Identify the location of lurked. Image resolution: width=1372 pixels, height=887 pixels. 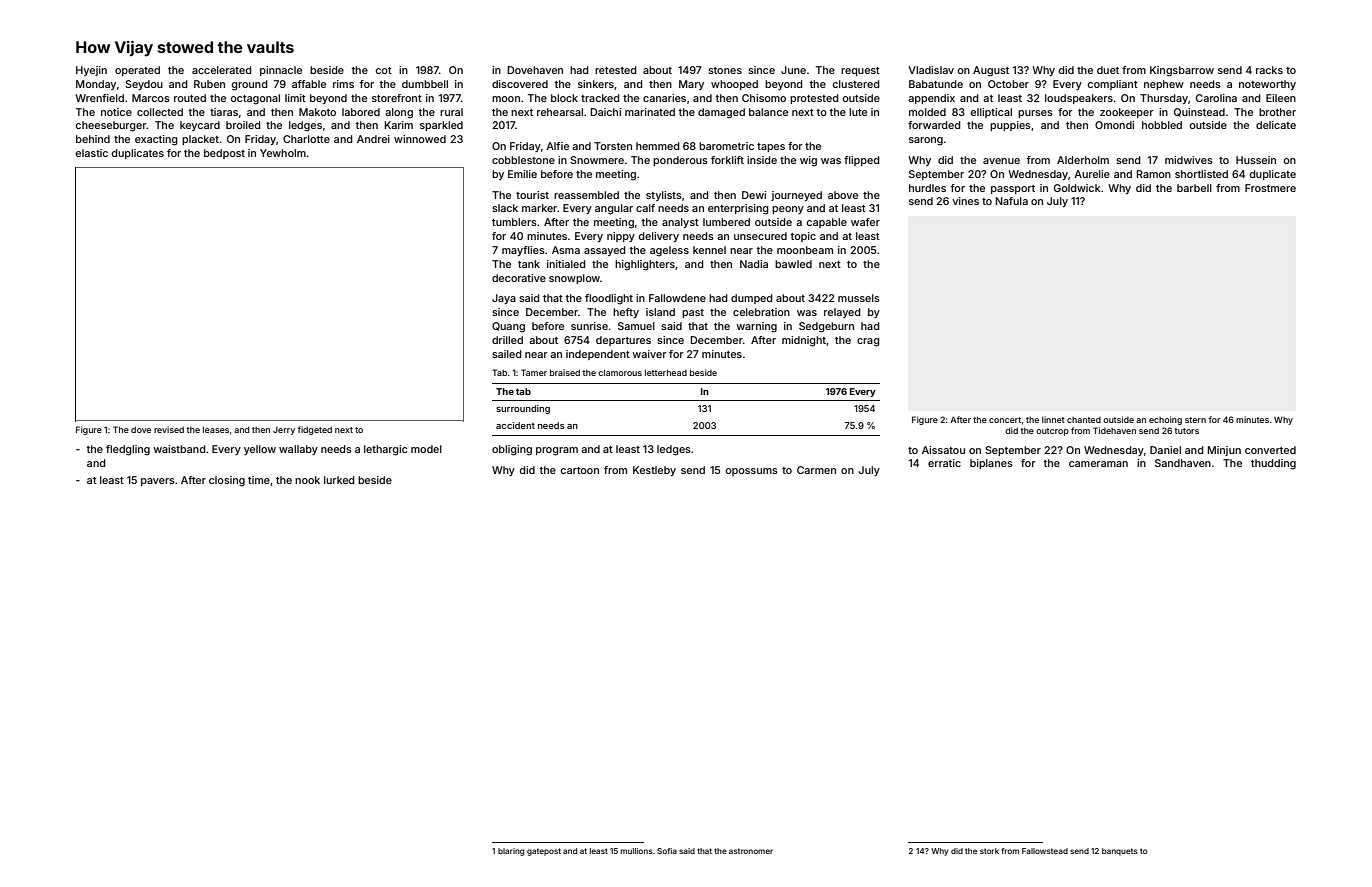
(339, 480).
